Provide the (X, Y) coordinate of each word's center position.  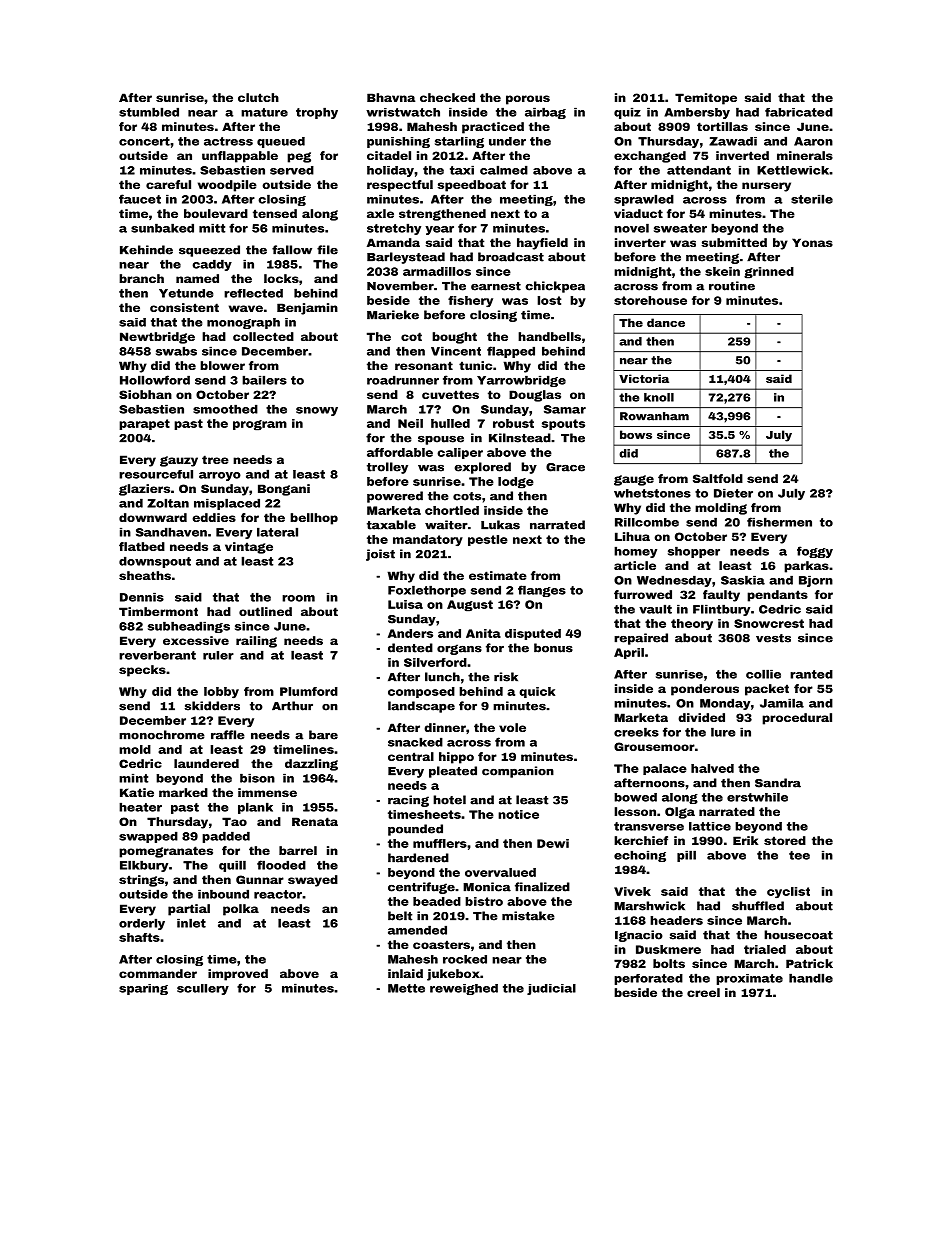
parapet (144, 424)
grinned (769, 273)
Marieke (393, 315)
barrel (298, 850)
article (635, 565)
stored (785, 840)
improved (238, 975)
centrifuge (421, 888)
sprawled (644, 200)
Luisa (405, 604)
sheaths (145, 575)
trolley (387, 468)
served (292, 170)
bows (636, 434)
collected (263, 336)
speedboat (471, 186)
